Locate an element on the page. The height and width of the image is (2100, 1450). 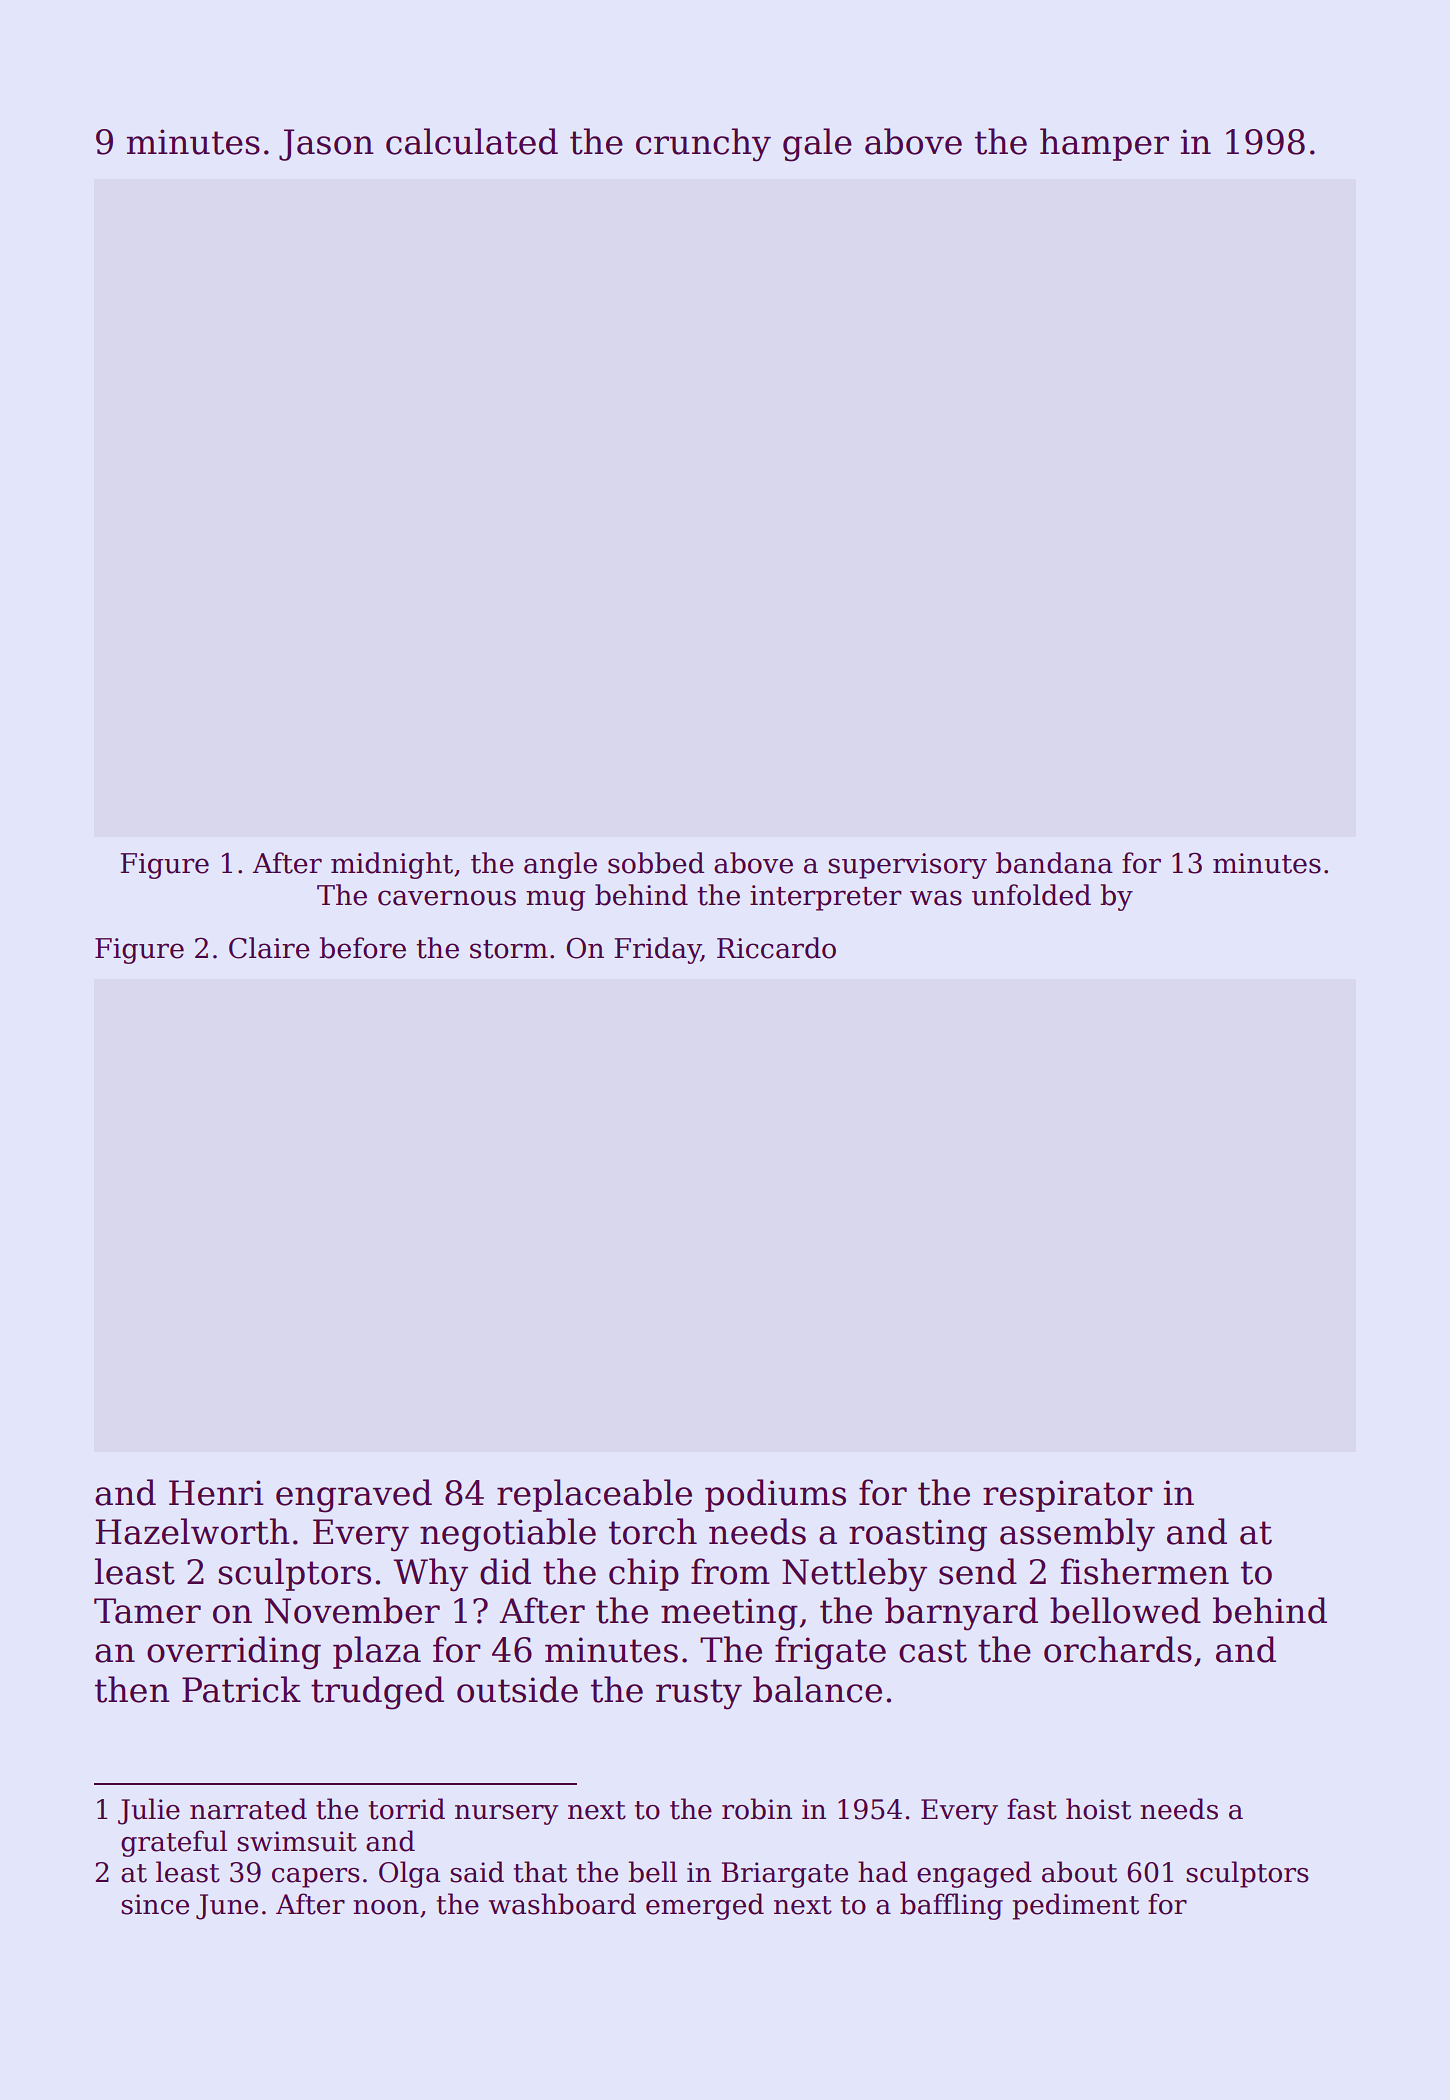
midnight is located at coordinates (392, 865).
